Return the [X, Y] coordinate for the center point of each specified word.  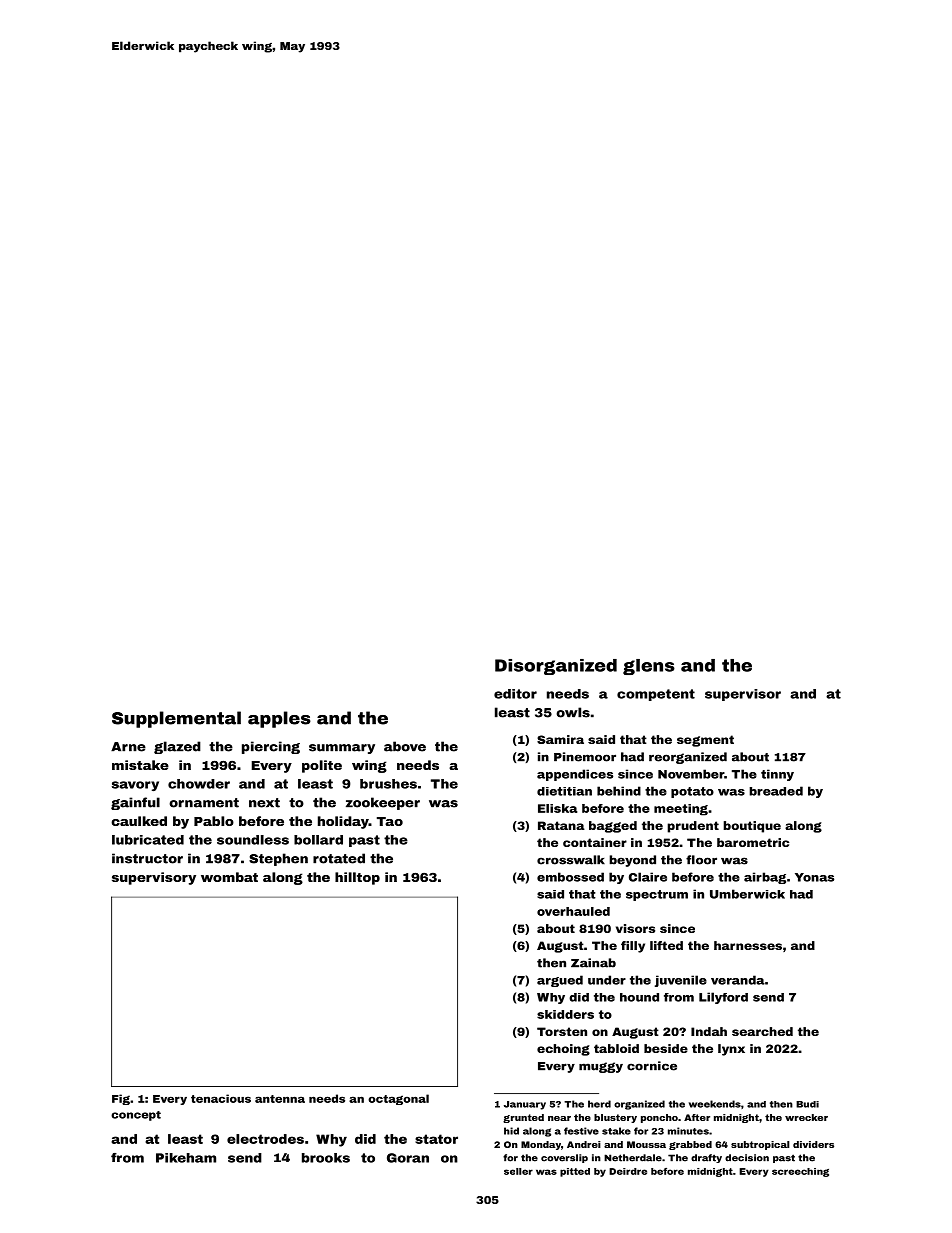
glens [649, 667]
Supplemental [176, 719]
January [525, 1105]
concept [136, 1116]
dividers [813, 1144]
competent [656, 695]
